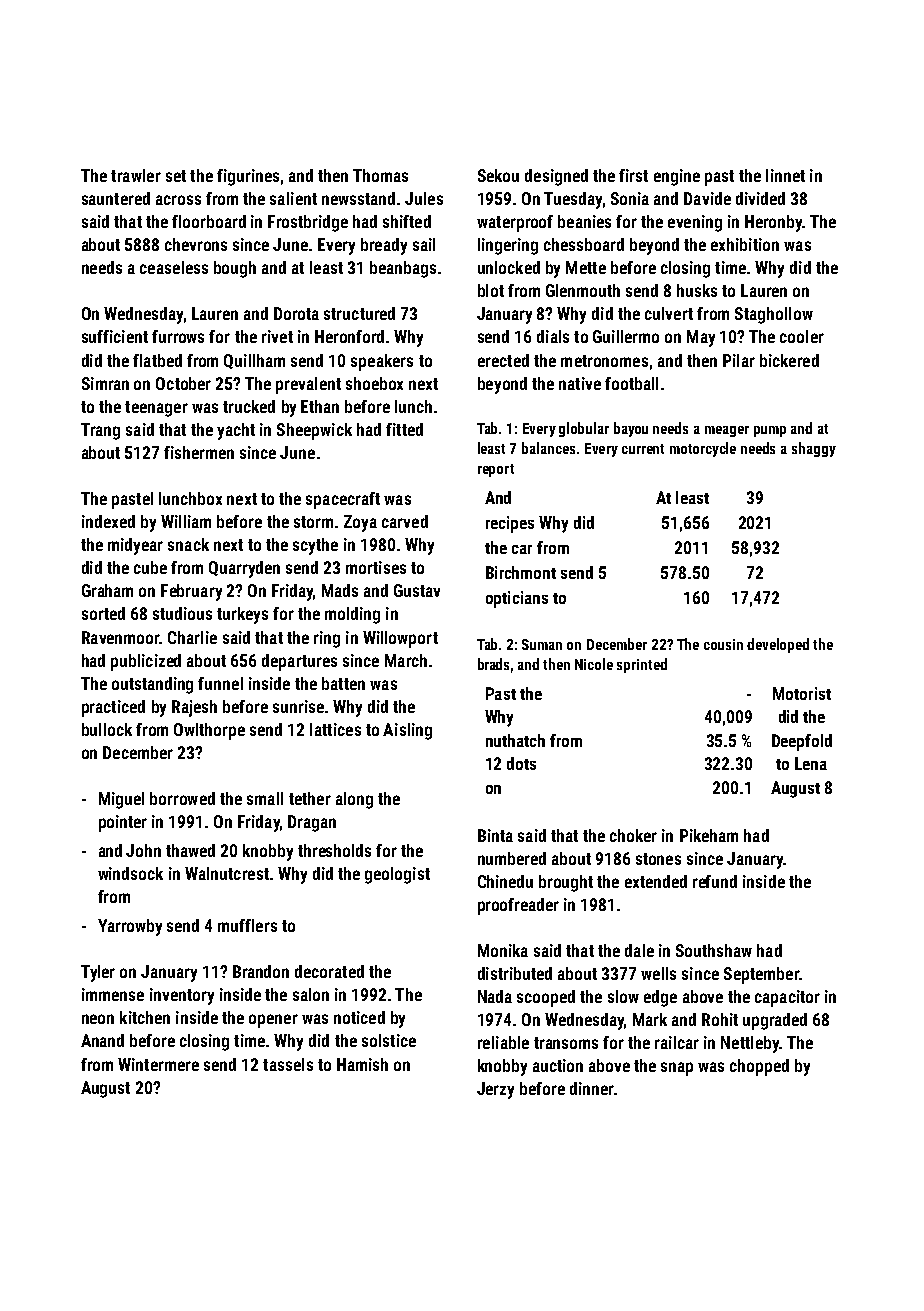 The height and width of the document is (1311, 924). Describe the element at coordinates (424, 244) in the document. I see `sail` at that location.
